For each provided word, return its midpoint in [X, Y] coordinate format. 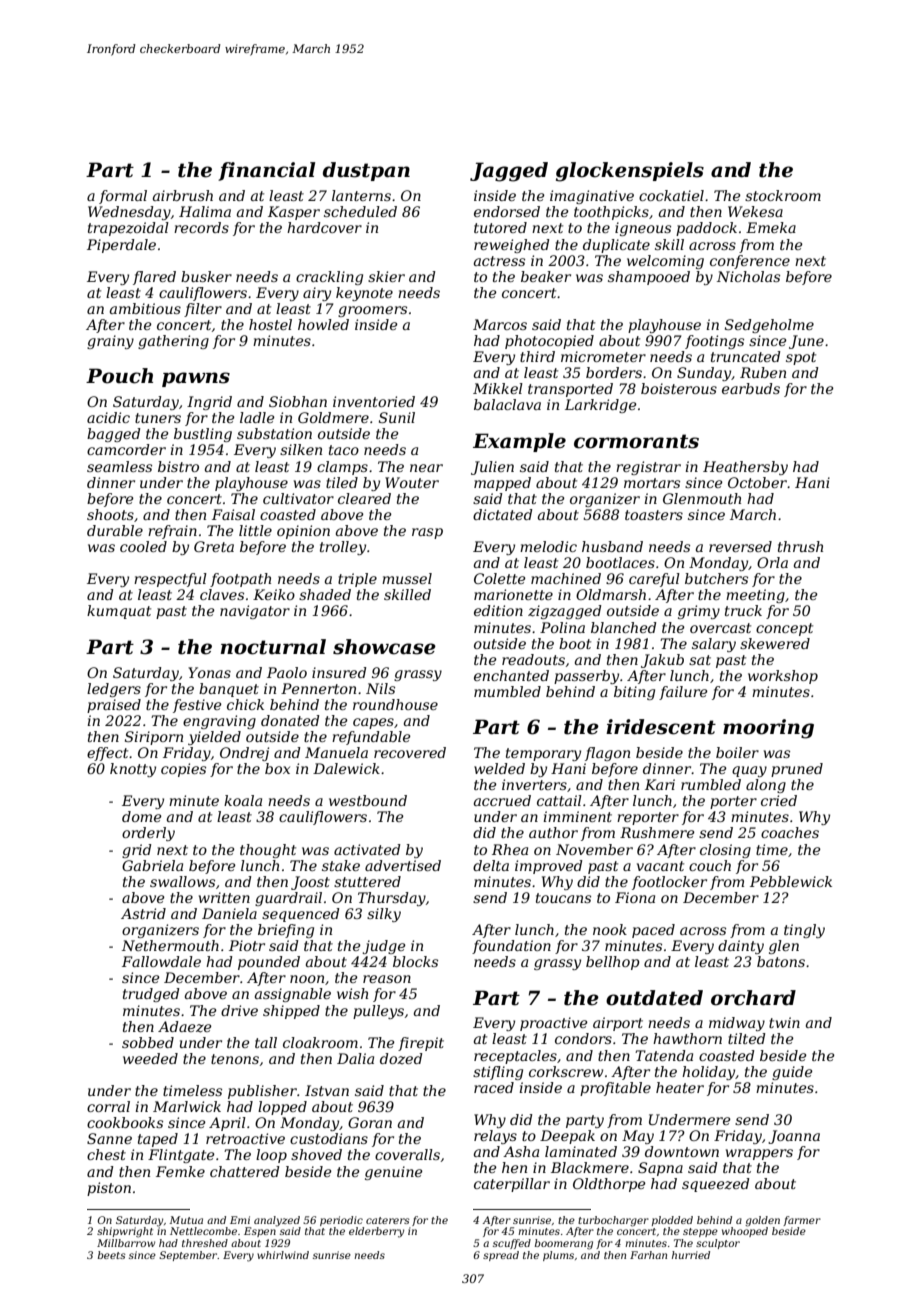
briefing [286, 931]
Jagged [509, 172]
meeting [755, 596]
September [188, 1256]
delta [491, 865]
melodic [548, 546]
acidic [108, 417]
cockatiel [671, 195]
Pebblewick [791, 881]
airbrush [183, 195]
